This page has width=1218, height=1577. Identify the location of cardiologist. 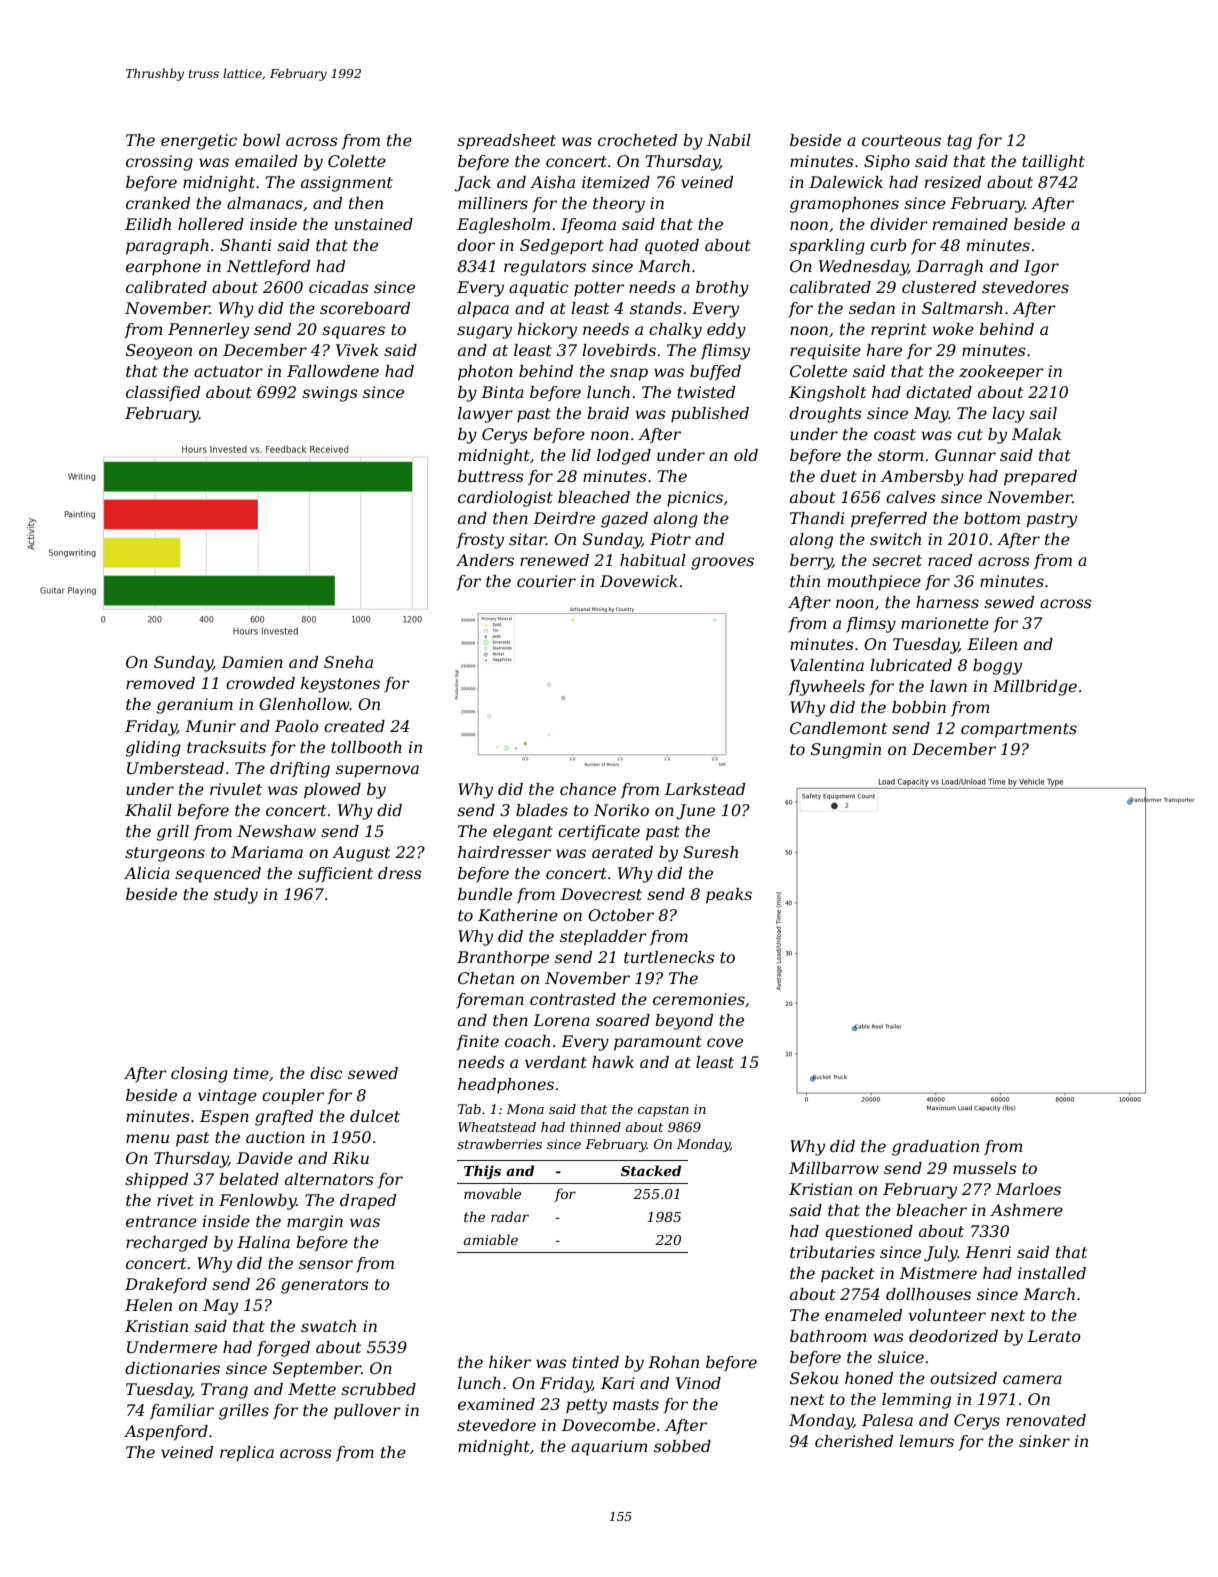
(505, 499).
